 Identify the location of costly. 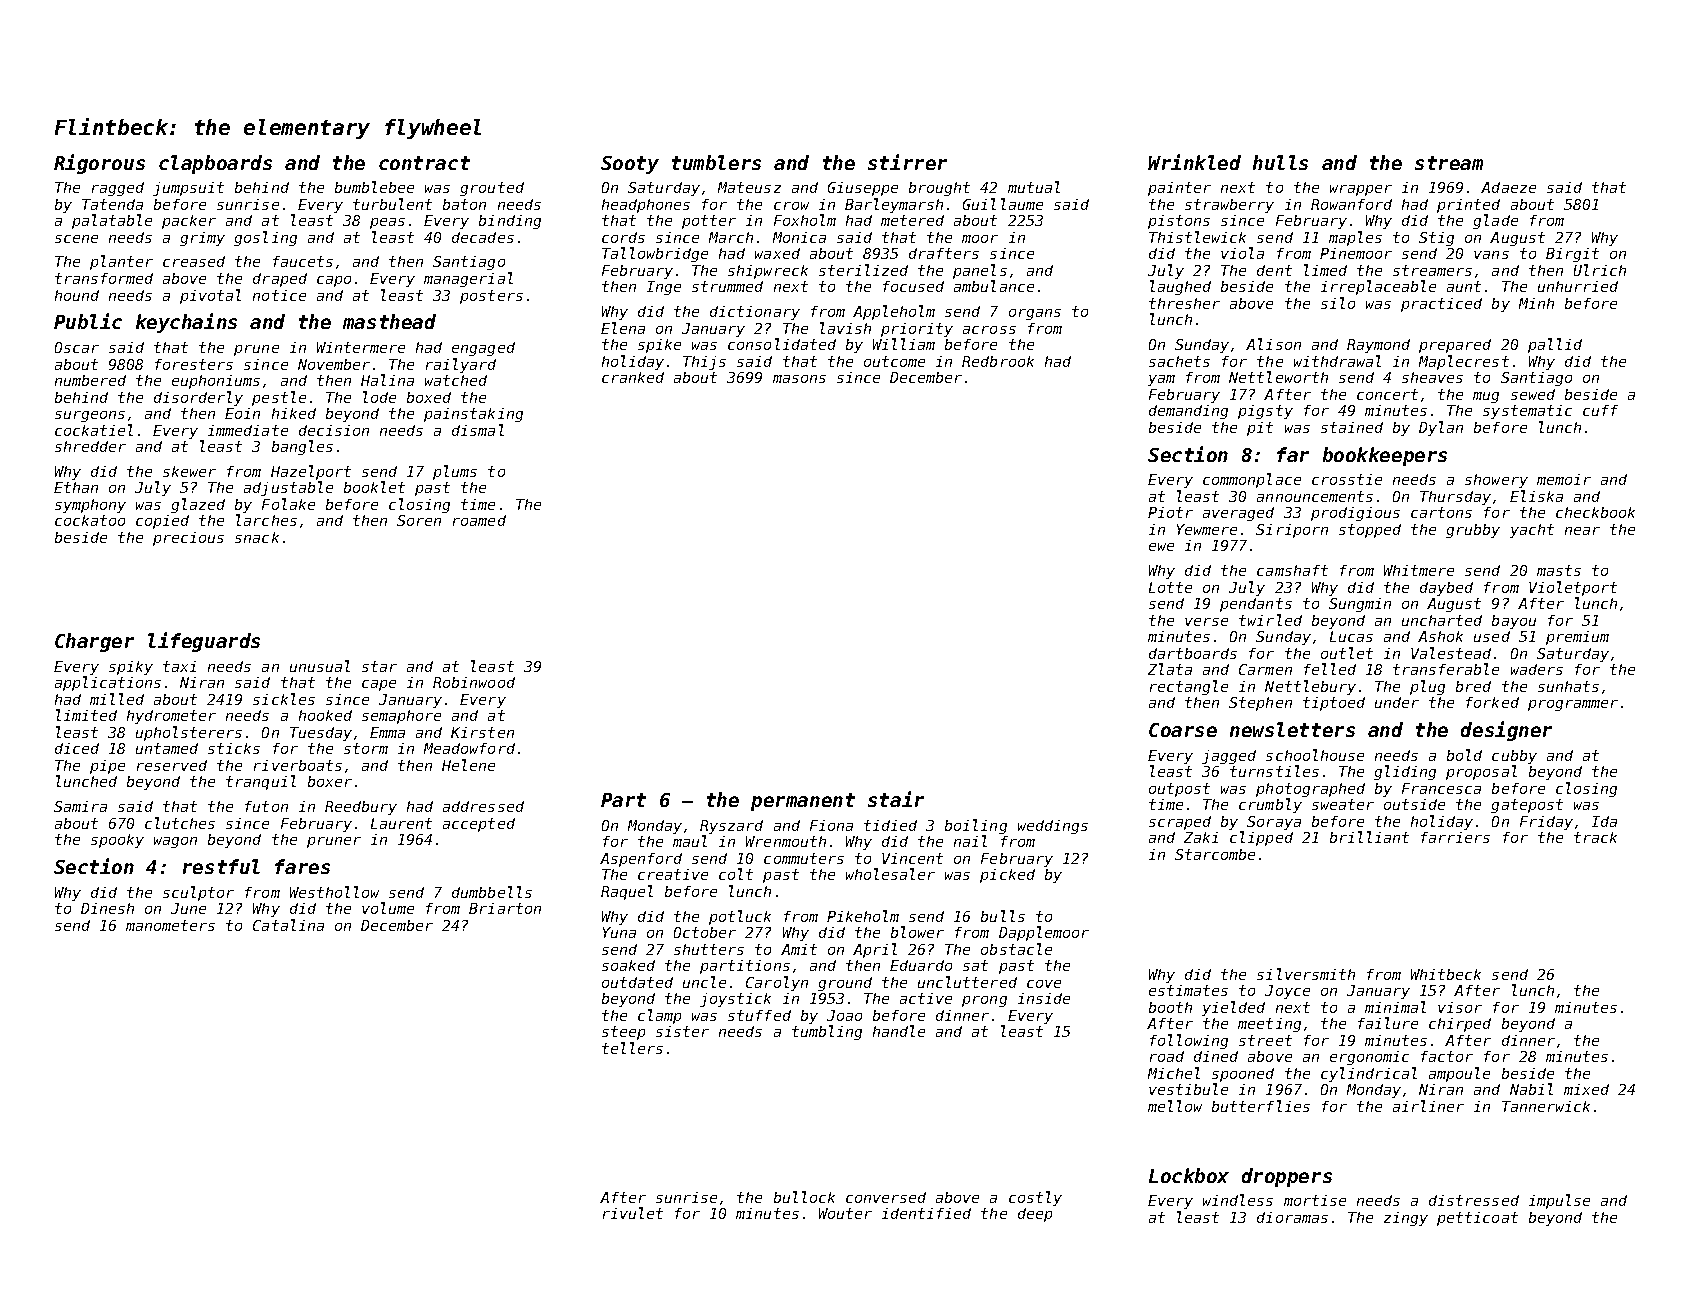
(1035, 1198).
